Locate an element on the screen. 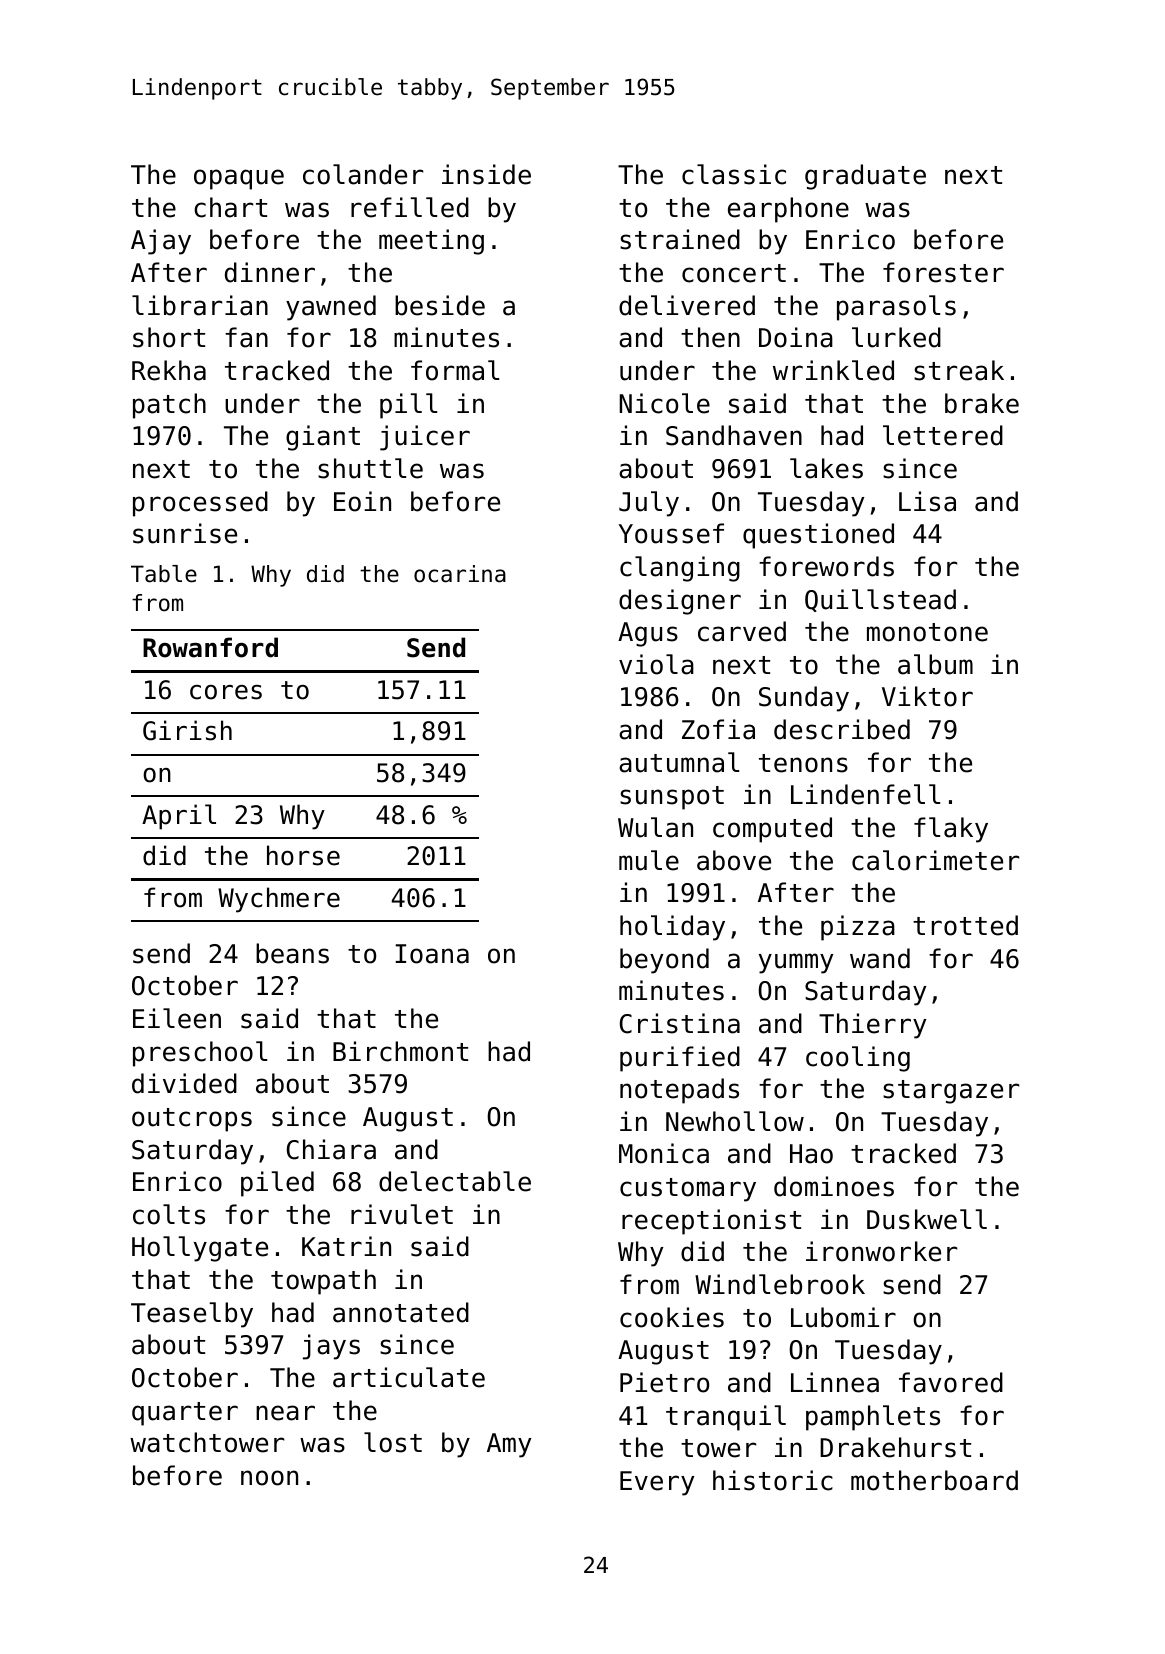 The height and width of the screenshot is (1654, 1165). Nicole is located at coordinates (664, 403).
